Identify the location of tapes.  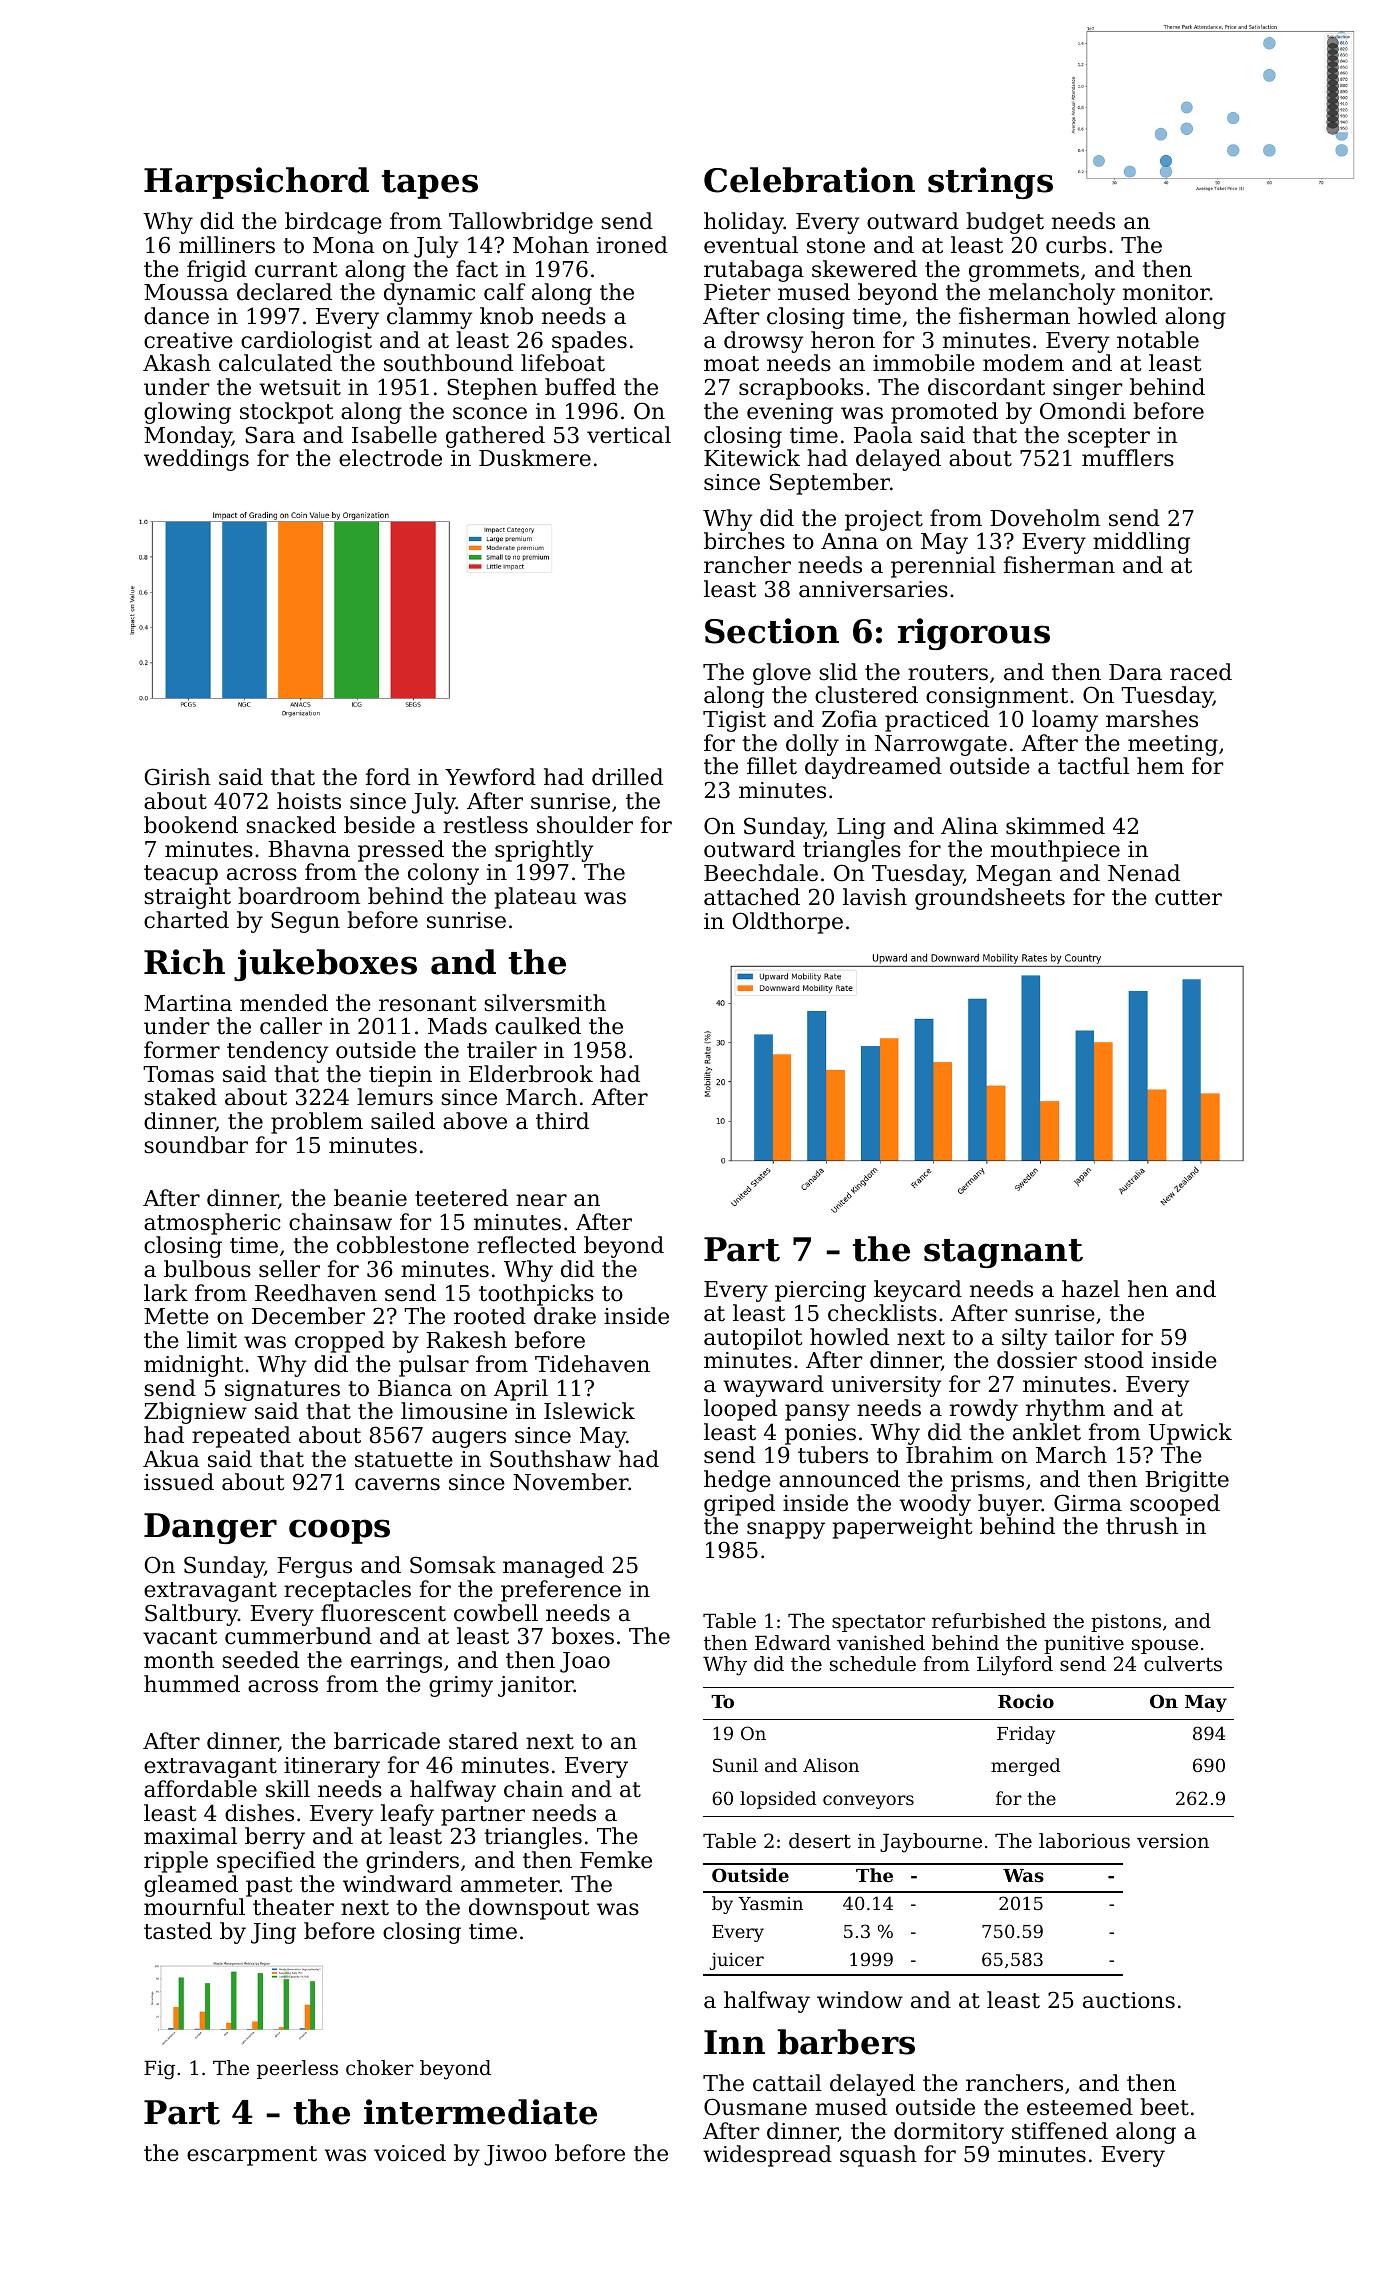
(430, 184).
